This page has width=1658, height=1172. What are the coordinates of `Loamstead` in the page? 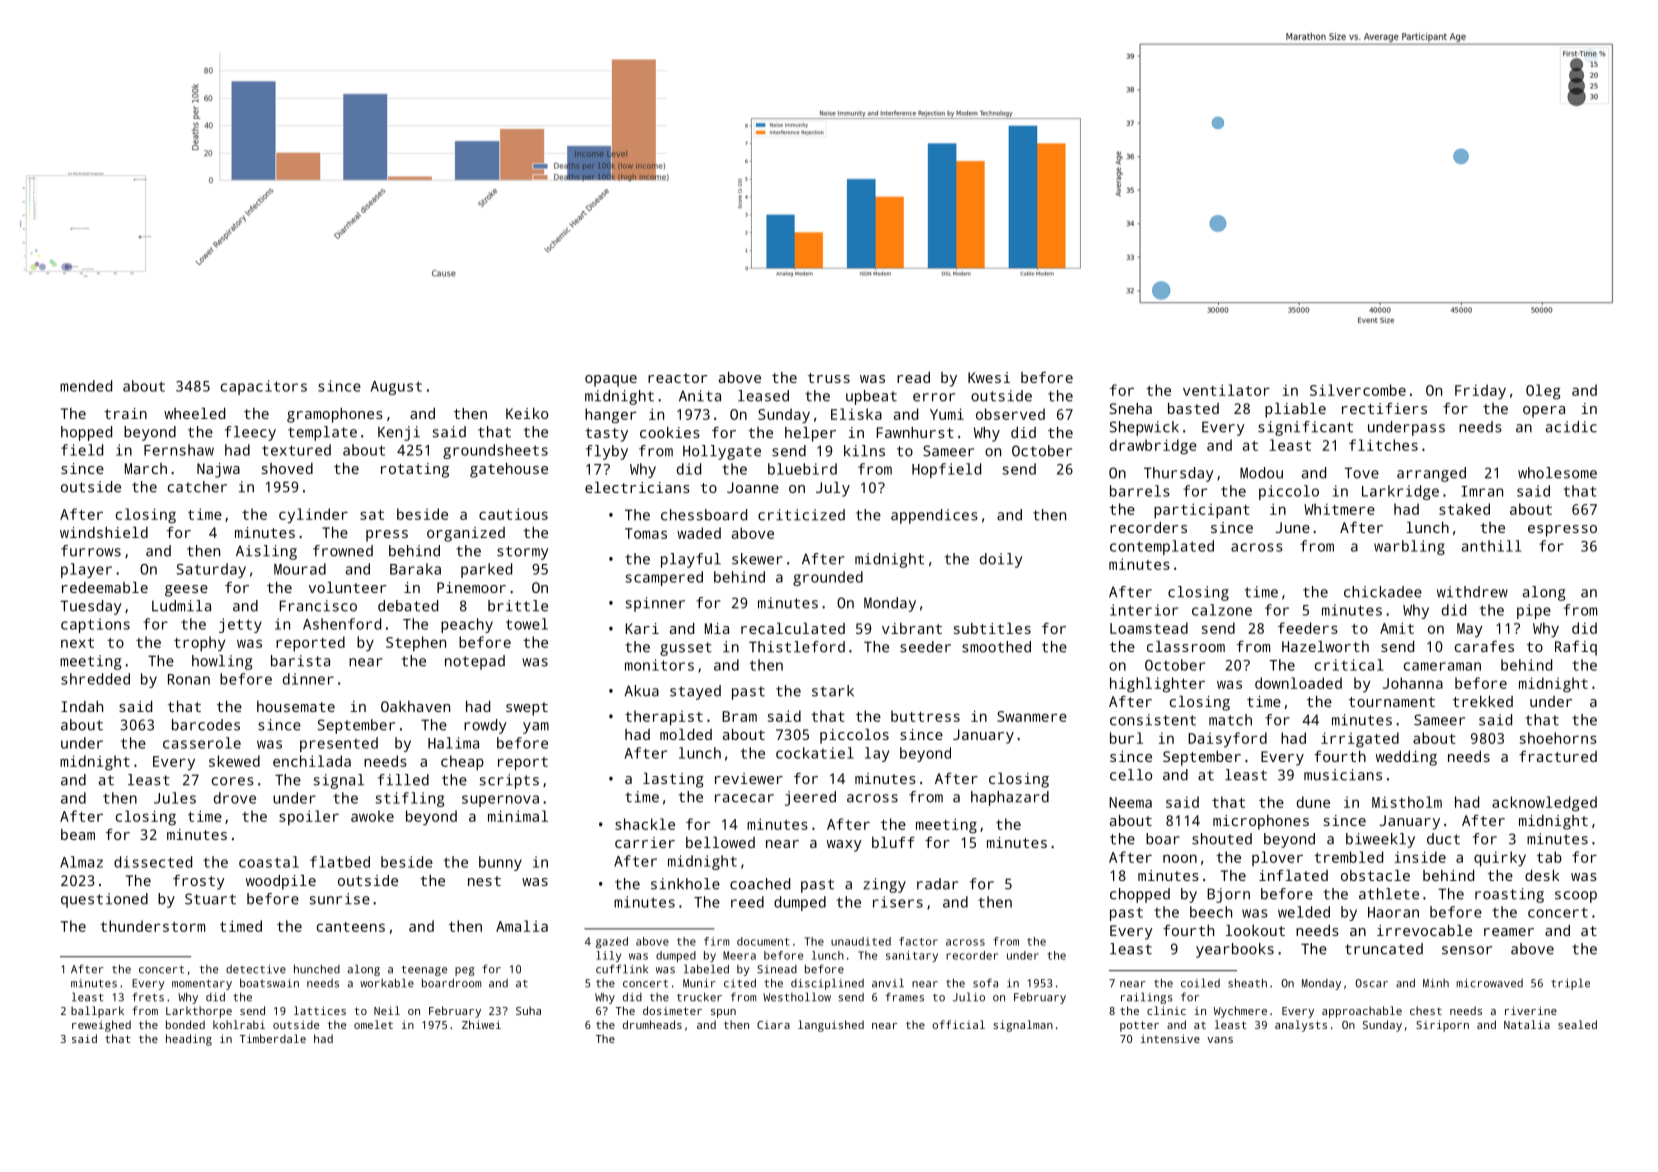 It's located at (1149, 628).
